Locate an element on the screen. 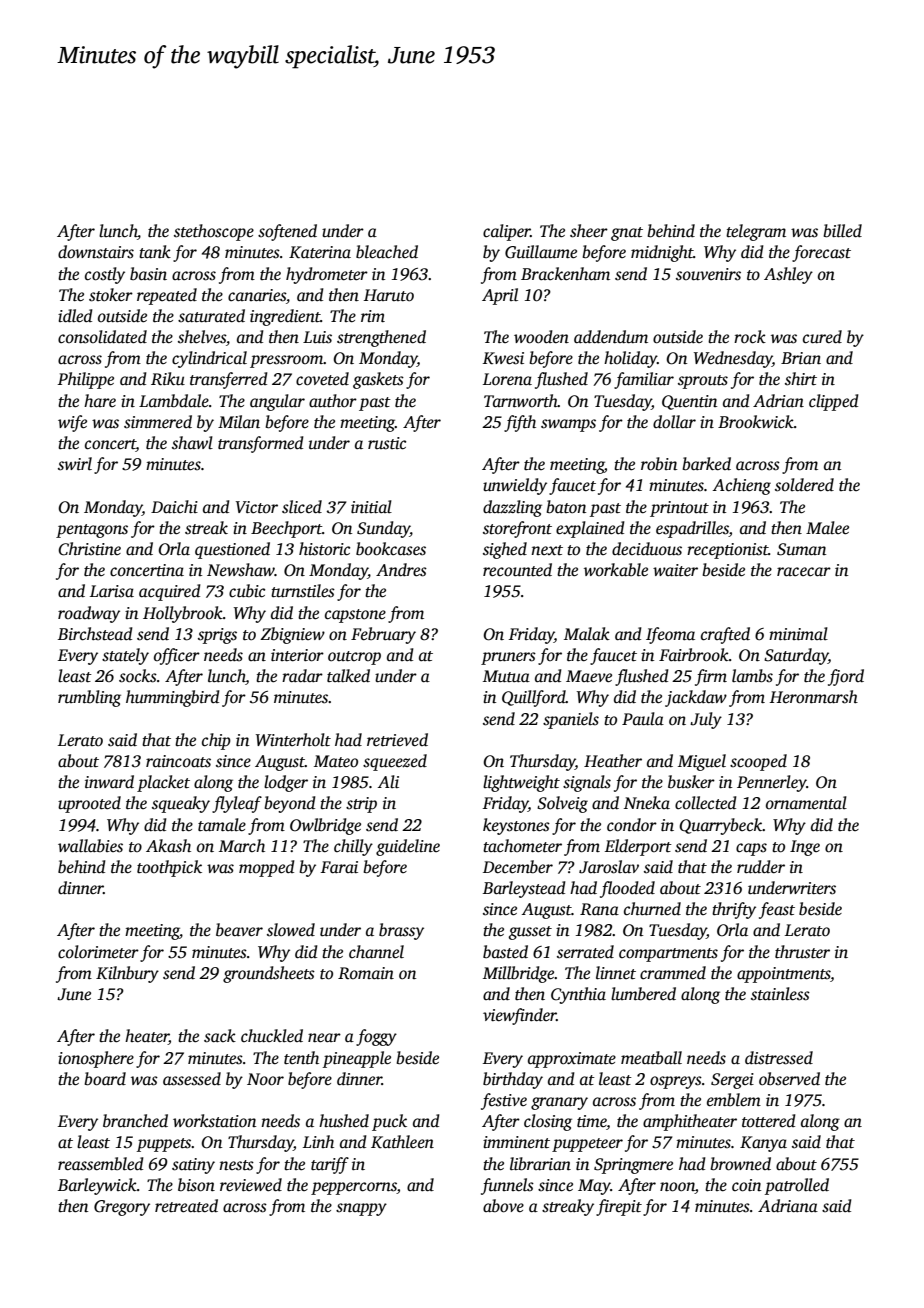 The image size is (924, 1308). pentagons is located at coordinates (92, 531).
